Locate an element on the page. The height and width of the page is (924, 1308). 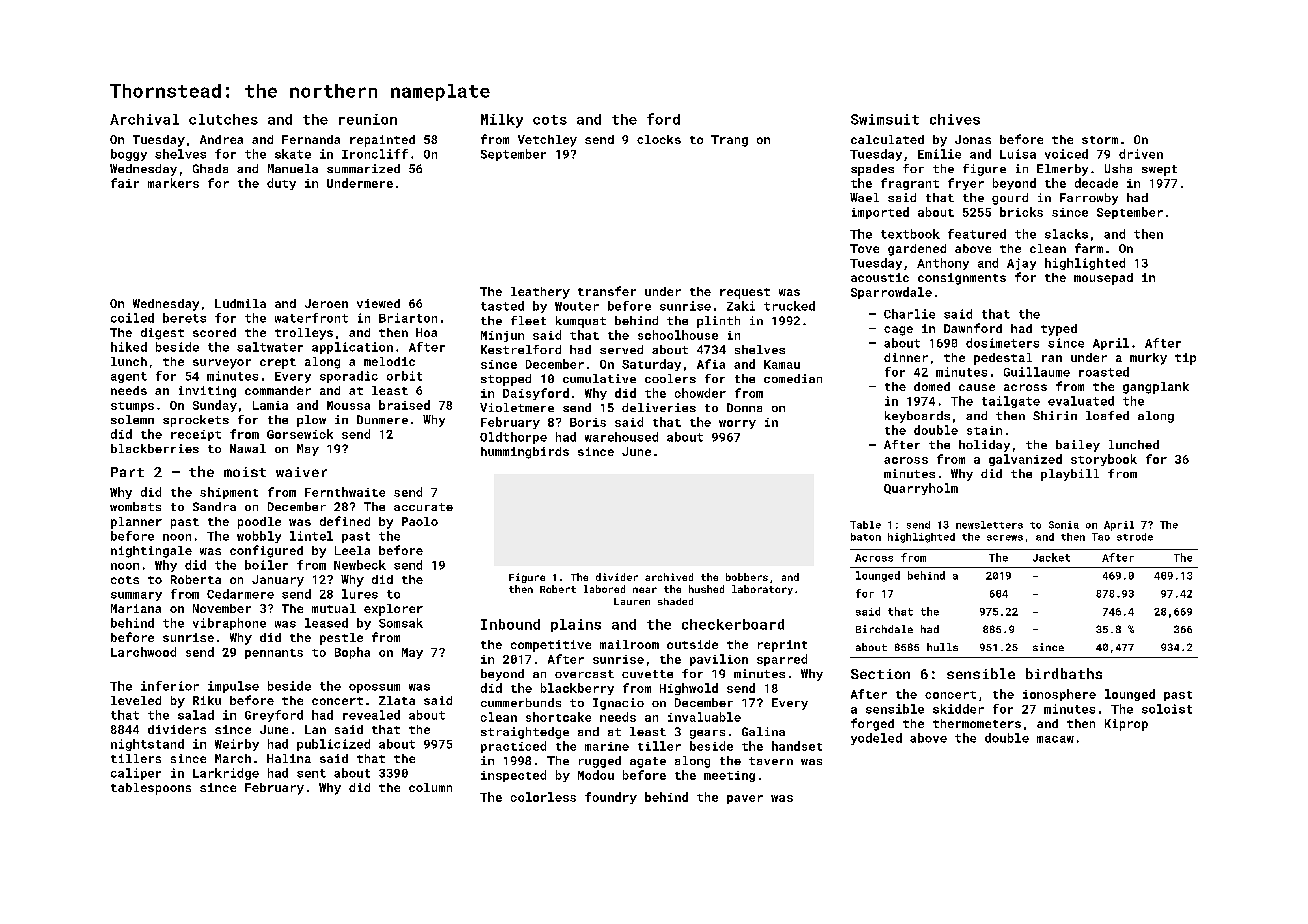
pennants is located at coordinates (274, 654).
